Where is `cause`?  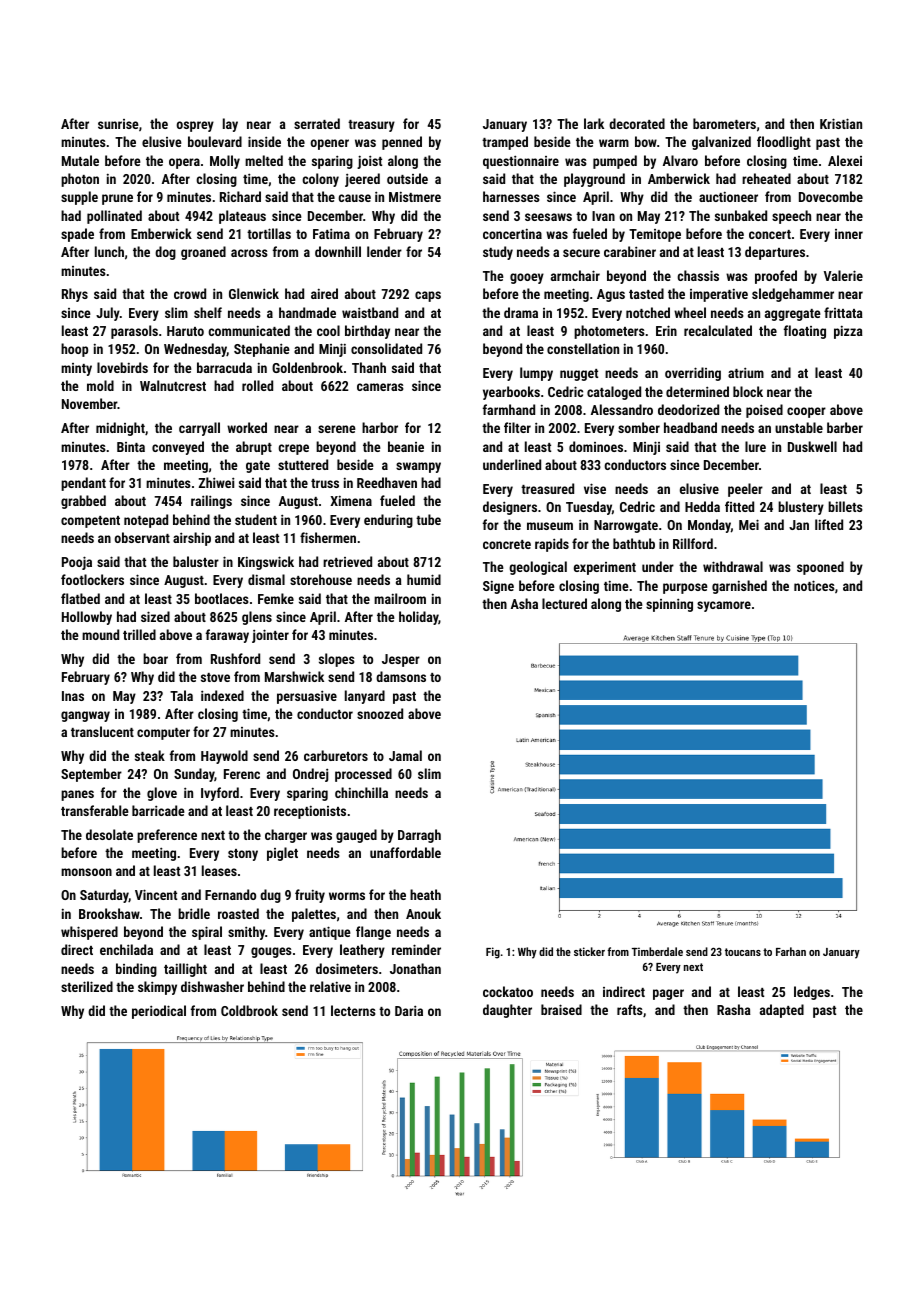 cause is located at coordinates (354, 198).
